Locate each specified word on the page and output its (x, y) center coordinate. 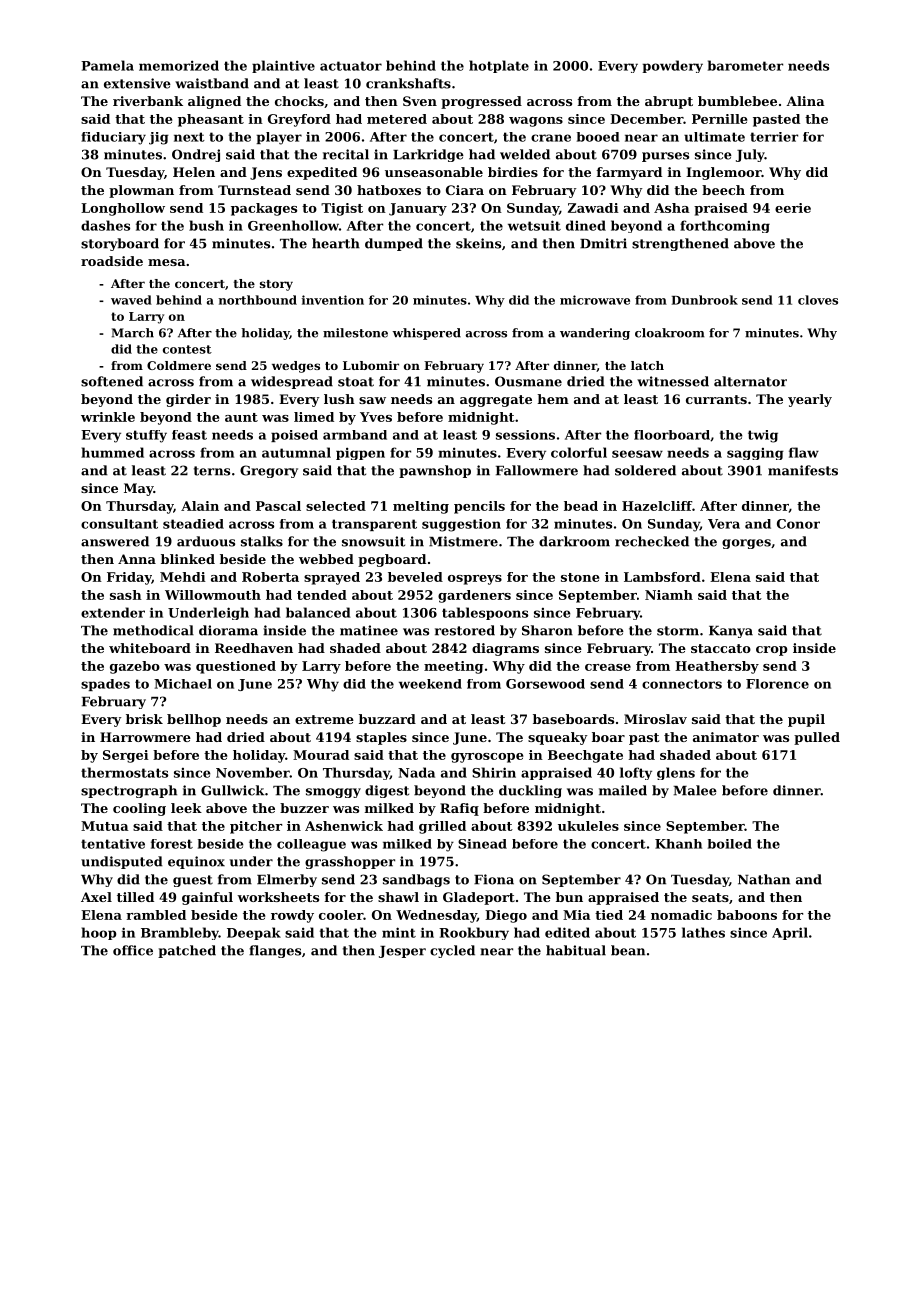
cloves (818, 300)
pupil (806, 720)
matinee (369, 630)
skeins (478, 243)
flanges (275, 951)
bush (206, 225)
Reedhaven (254, 648)
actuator (351, 66)
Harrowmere (145, 737)
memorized (179, 65)
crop (772, 651)
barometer (745, 65)
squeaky (558, 738)
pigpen (360, 453)
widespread (292, 382)
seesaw (637, 454)
